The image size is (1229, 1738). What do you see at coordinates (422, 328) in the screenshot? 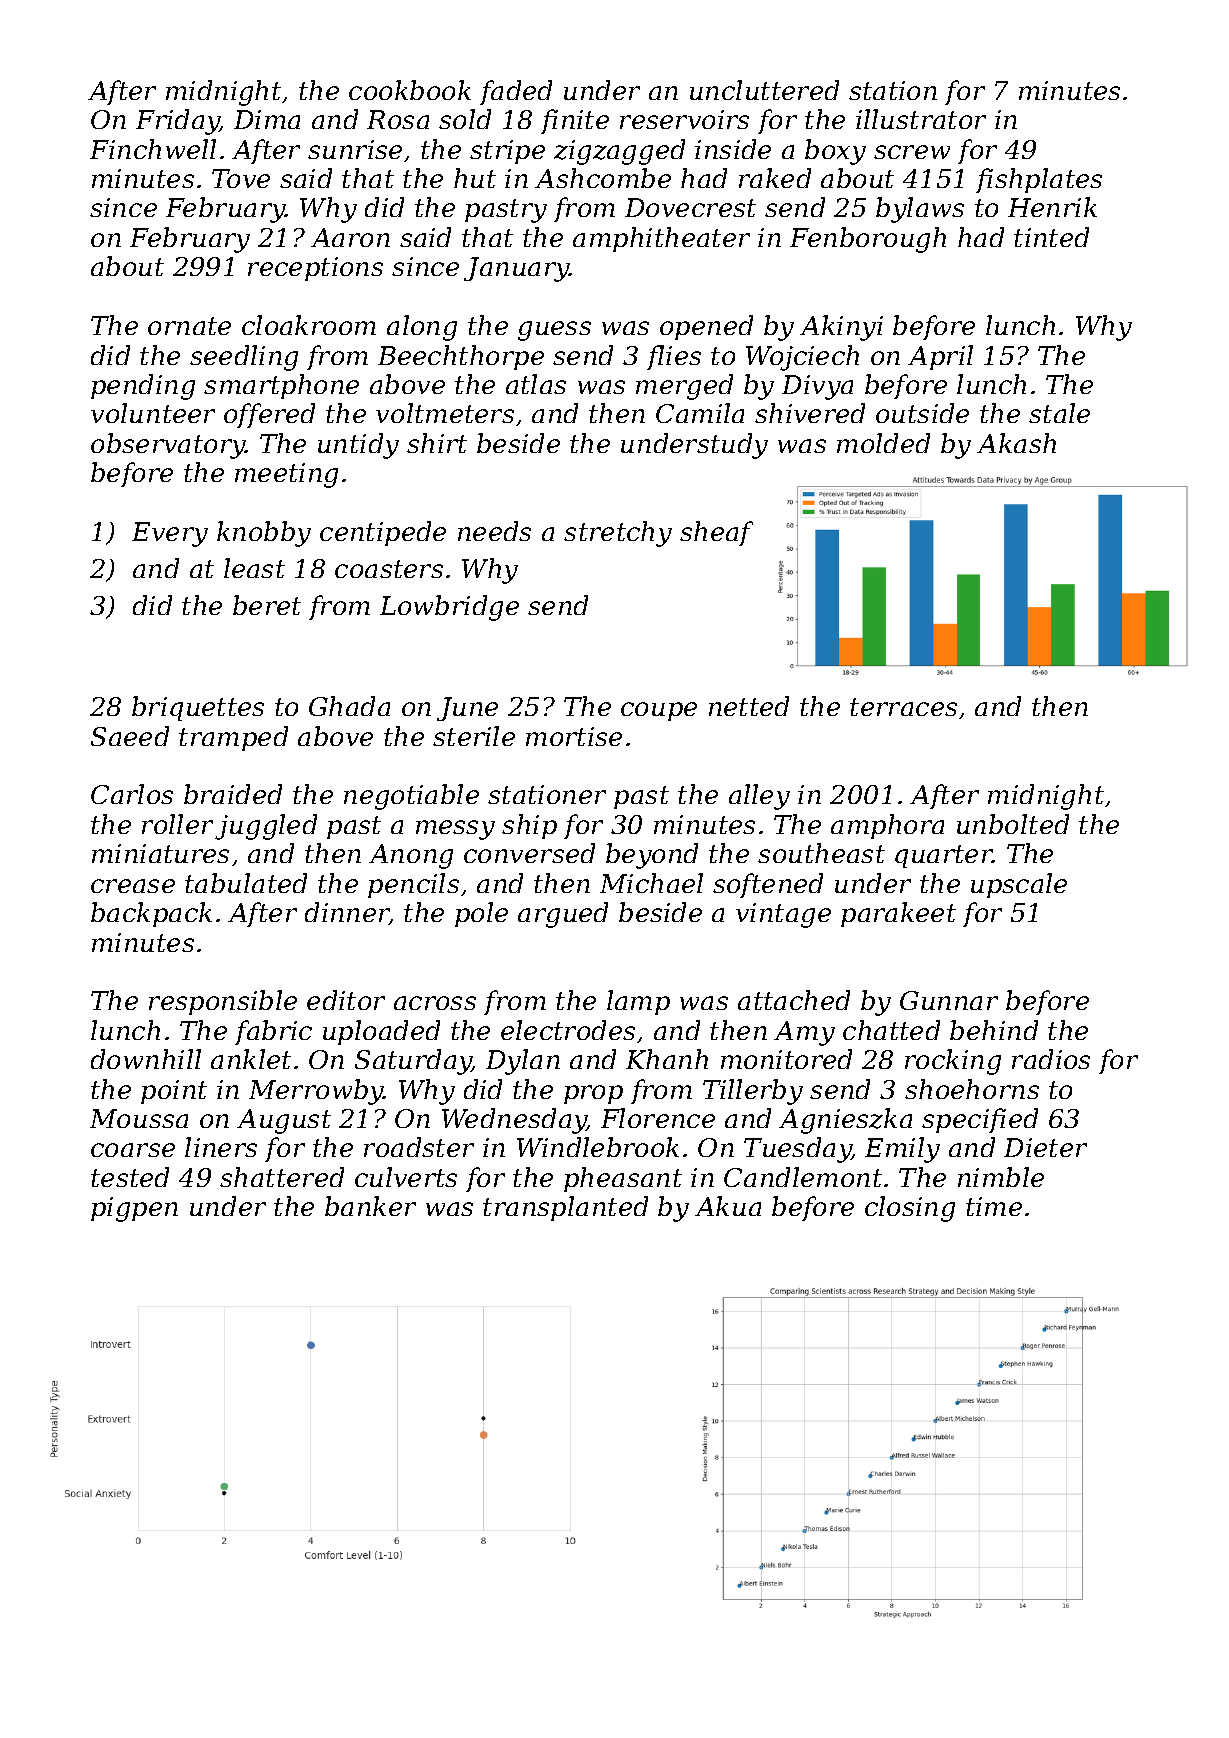
I see `along` at bounding box center [422, 328].
